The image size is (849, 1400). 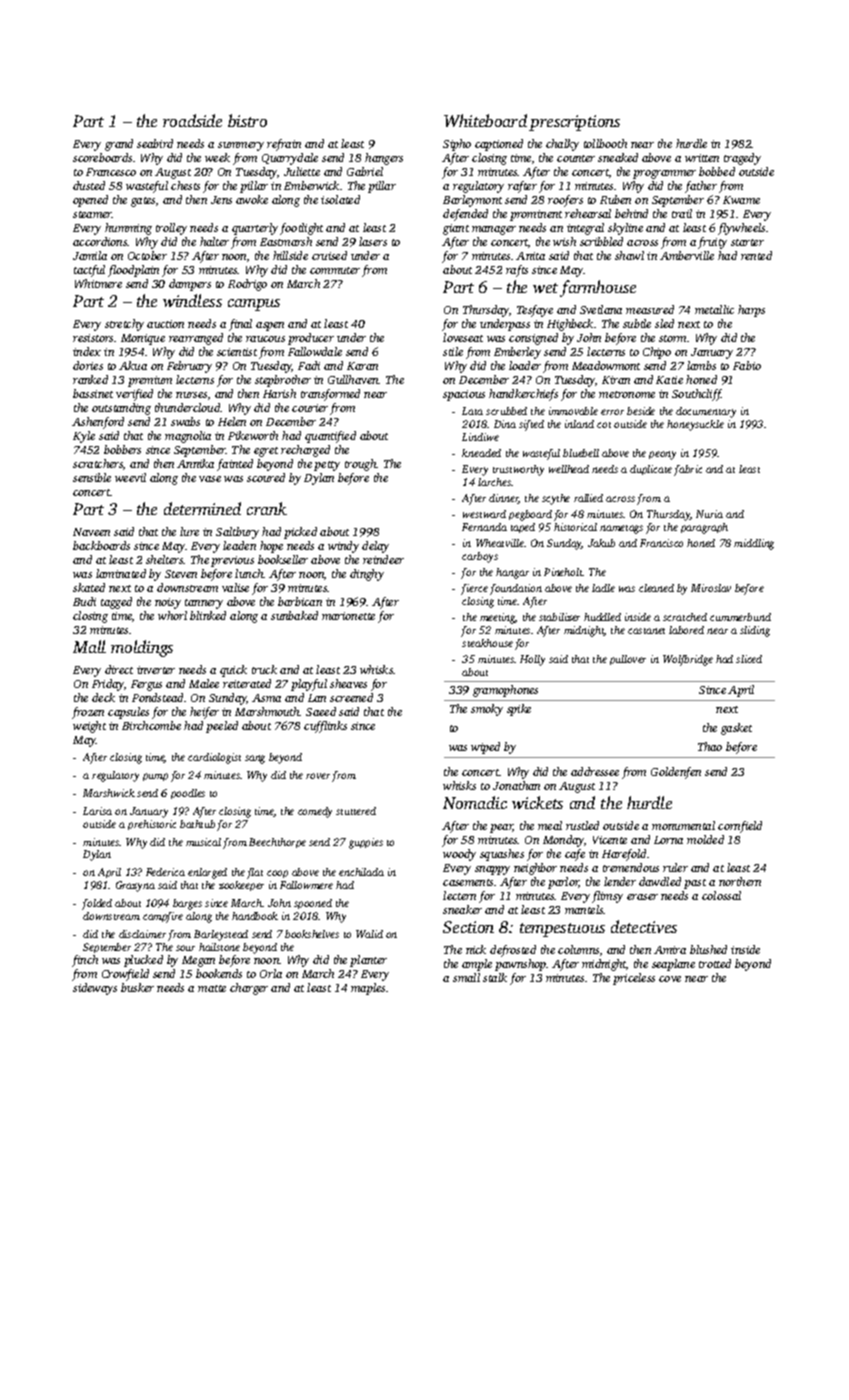 I want to click on Miroslav, so click(x=711, y=588).
